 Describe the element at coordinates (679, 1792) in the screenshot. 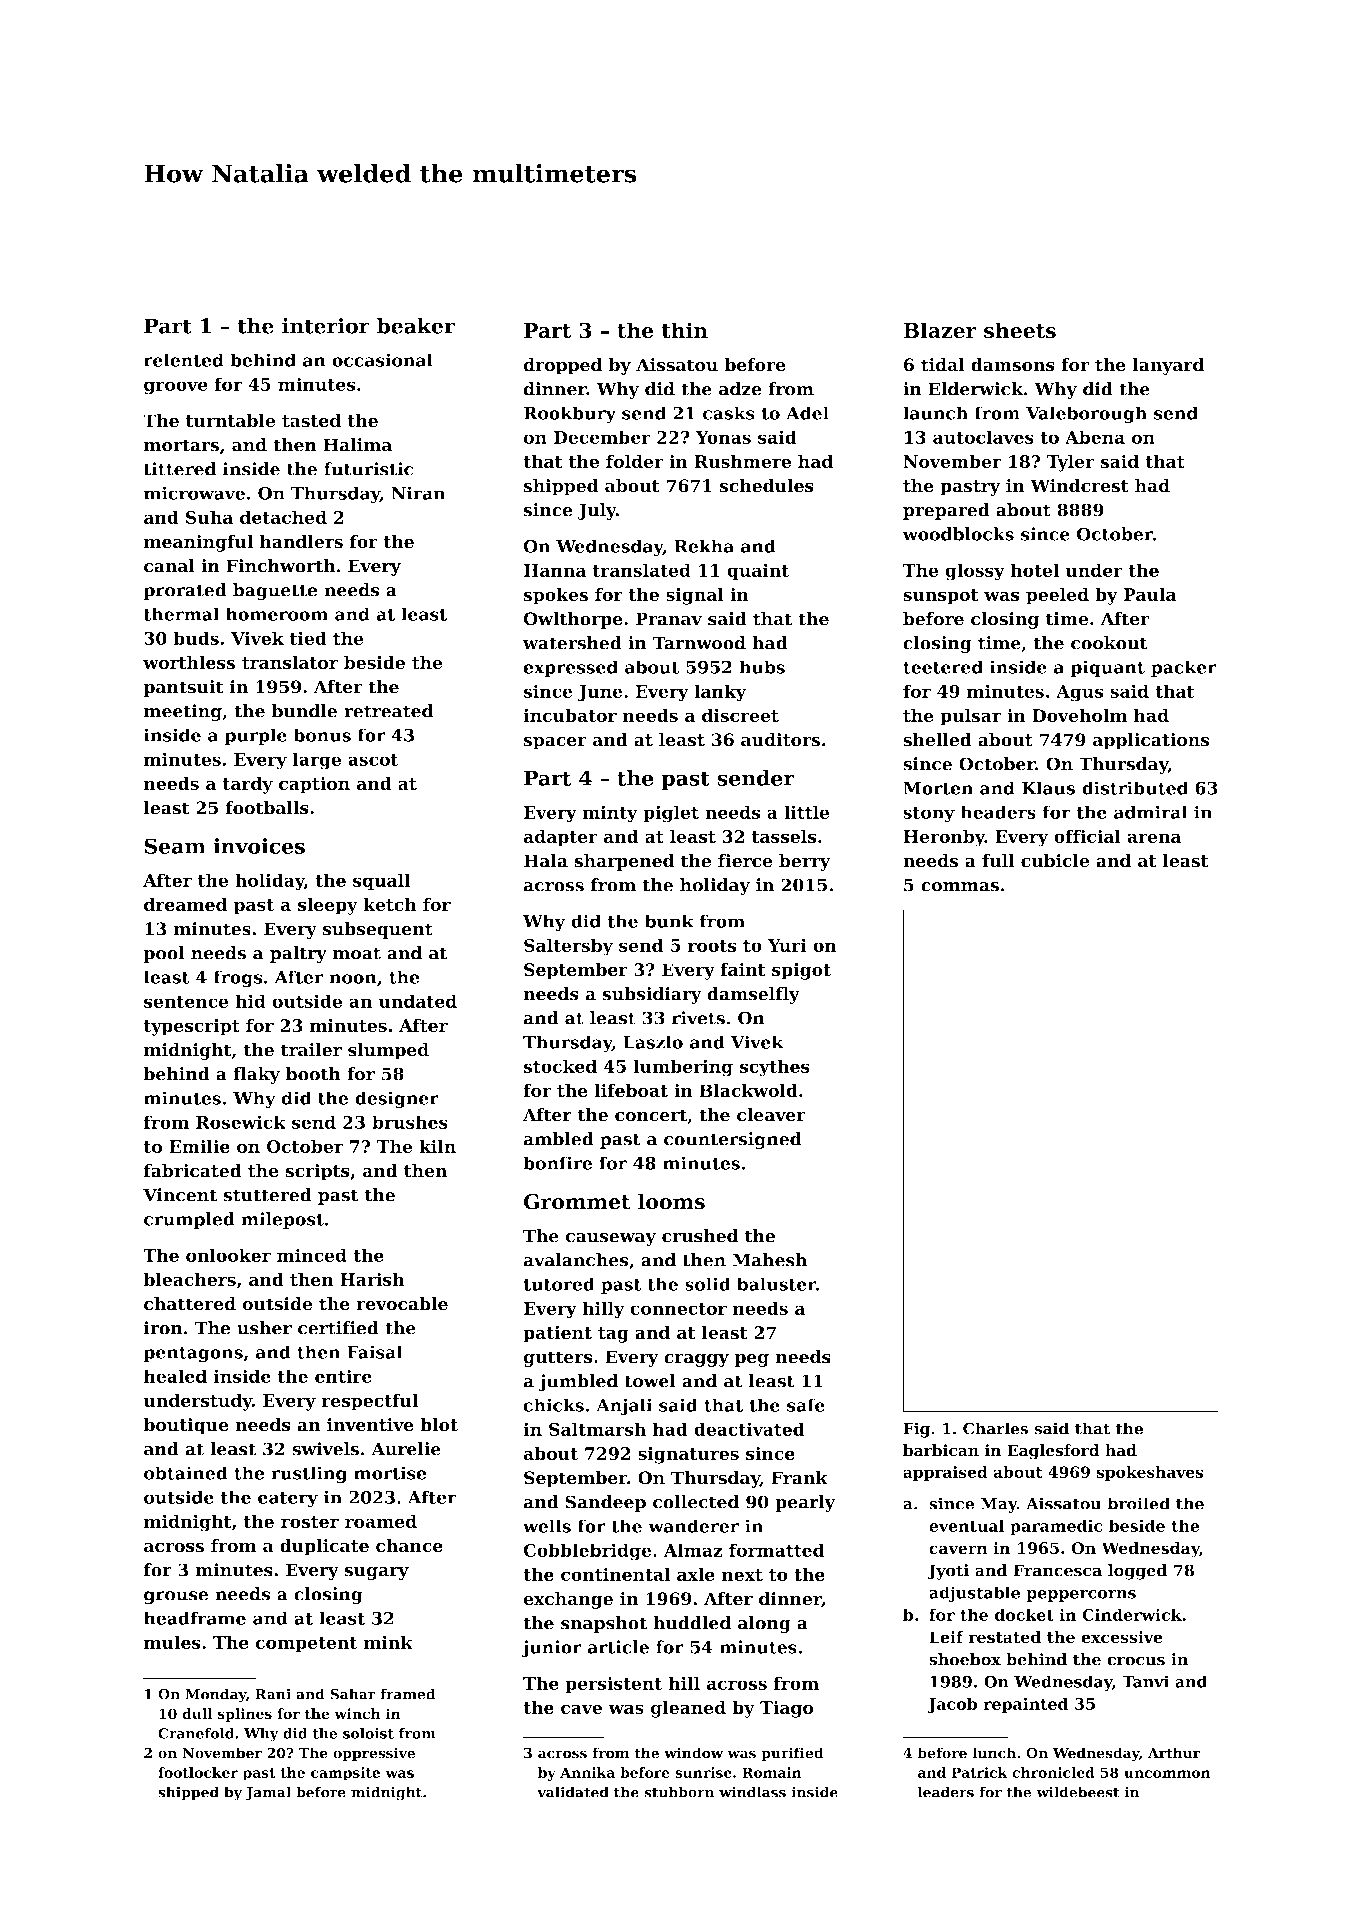

I see `stubborn` at that location.
